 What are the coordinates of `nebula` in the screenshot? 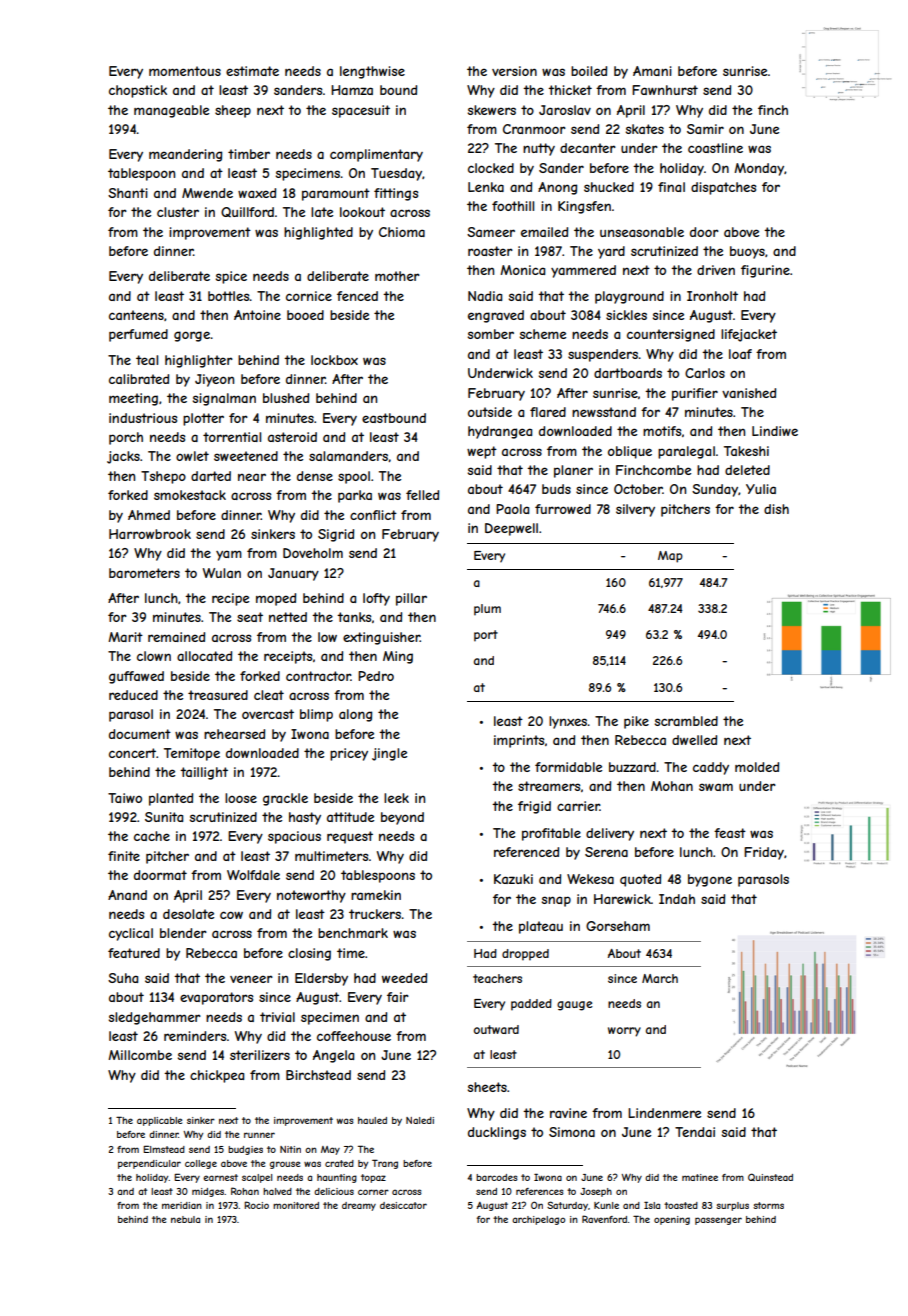 It's located at (185, 1219).
